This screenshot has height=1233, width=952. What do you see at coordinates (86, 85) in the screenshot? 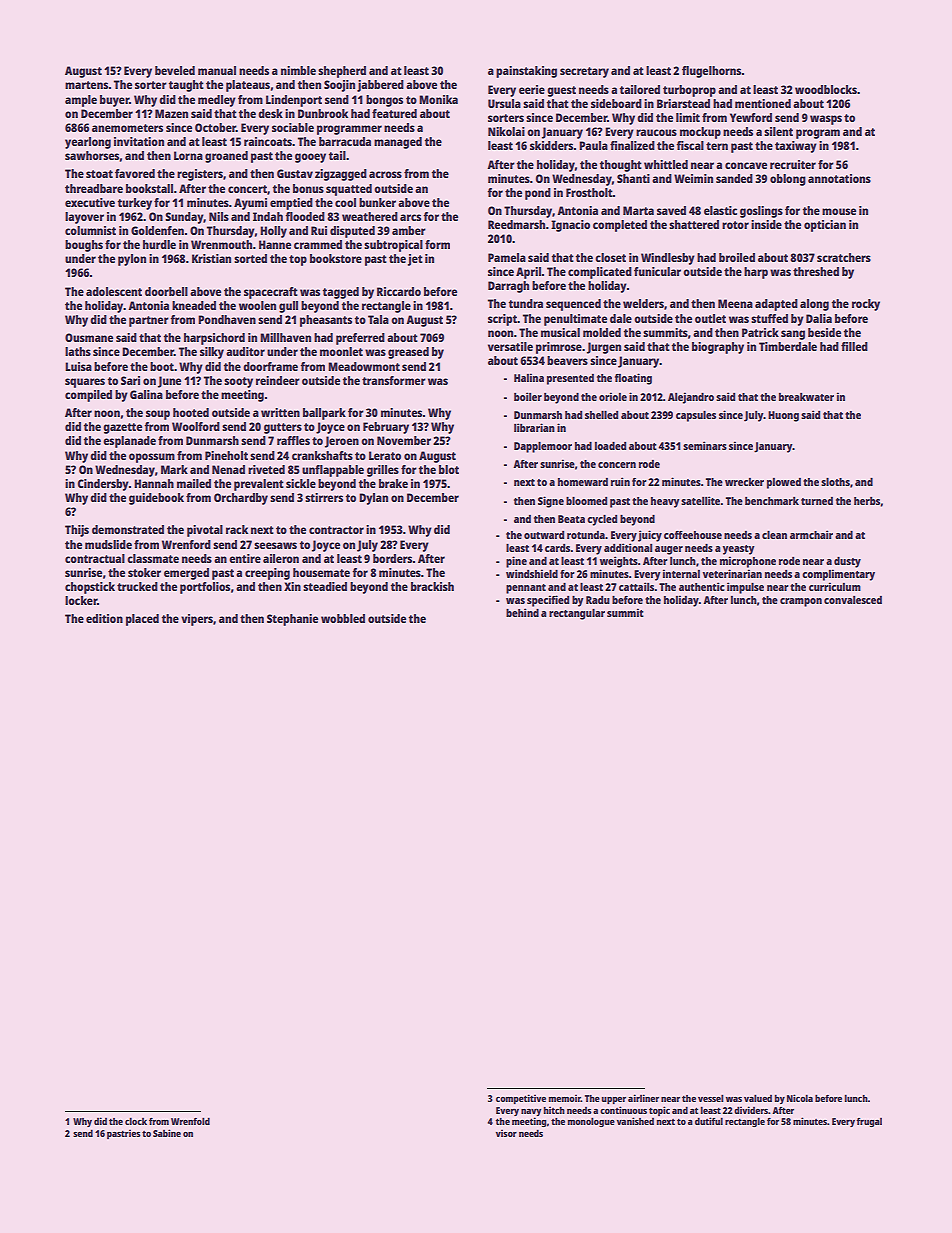
I see `martens` at bounding box center [86, 85].
